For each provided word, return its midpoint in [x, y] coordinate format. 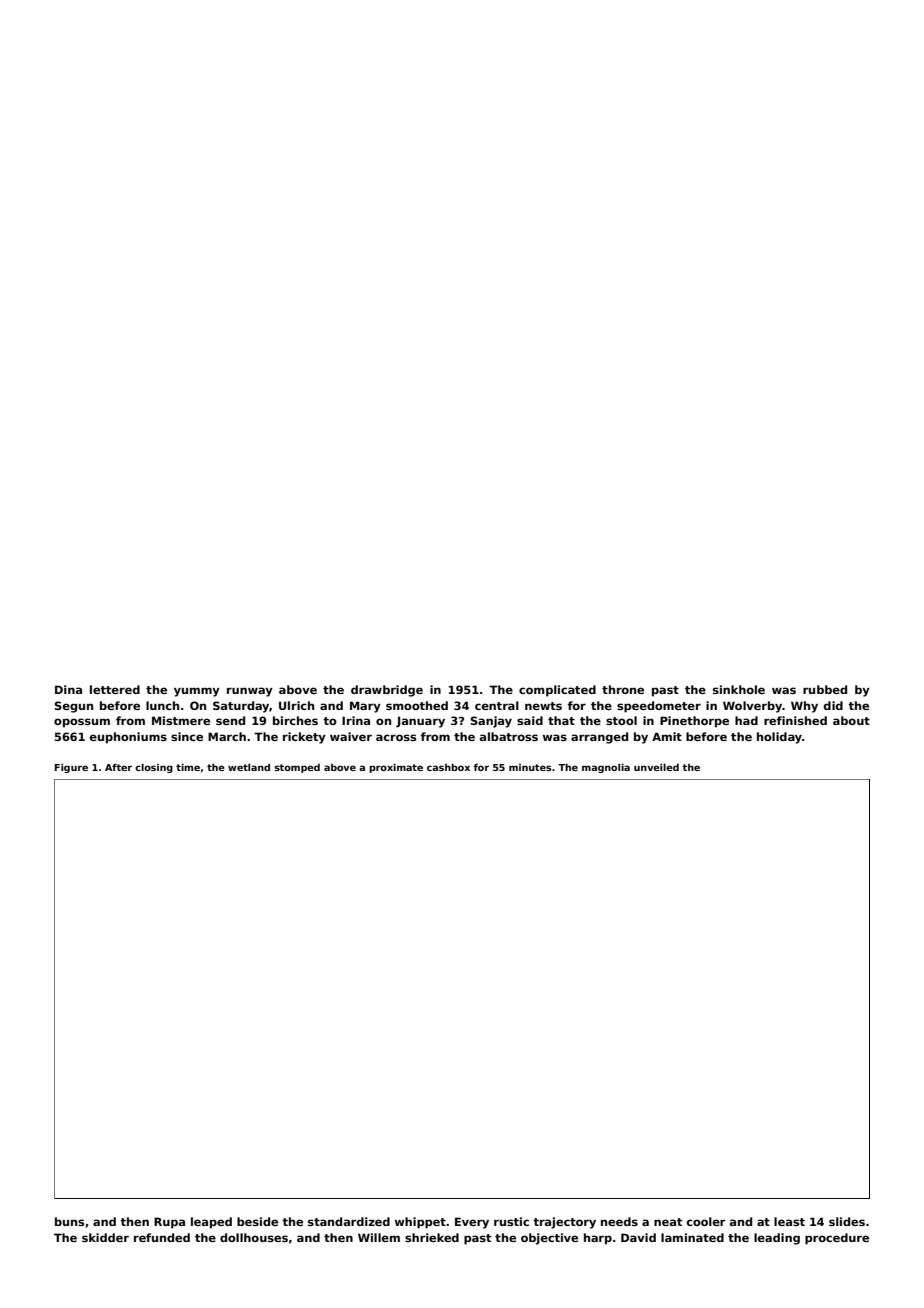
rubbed [825, 689]
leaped [211, 1223]
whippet [420, 1223]
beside [257, 1221]
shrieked [432, 1237]
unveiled [656, 767]
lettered [115, 689]
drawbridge [387, 691]
